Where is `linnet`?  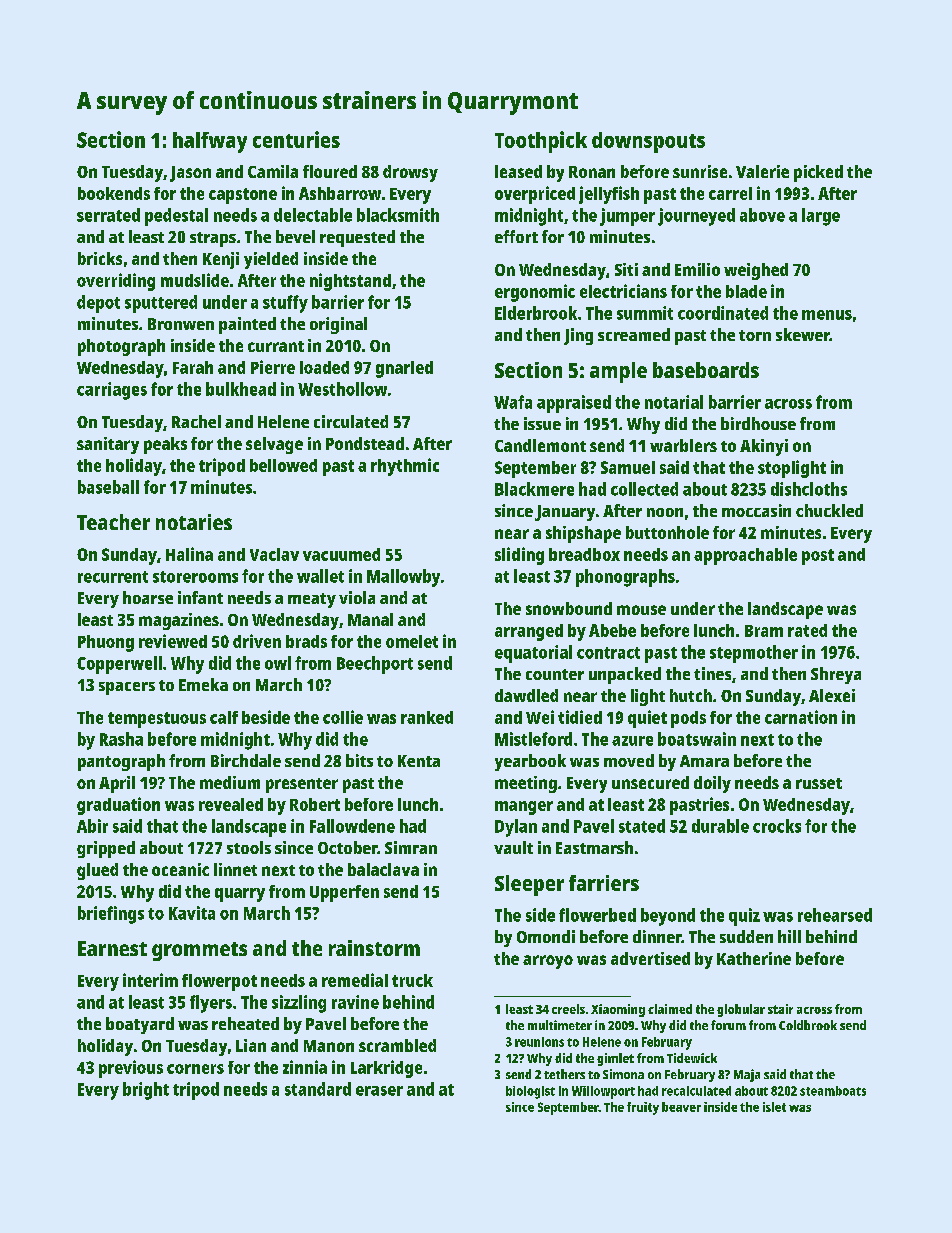 linnet is located at coordinates (235, 869).
